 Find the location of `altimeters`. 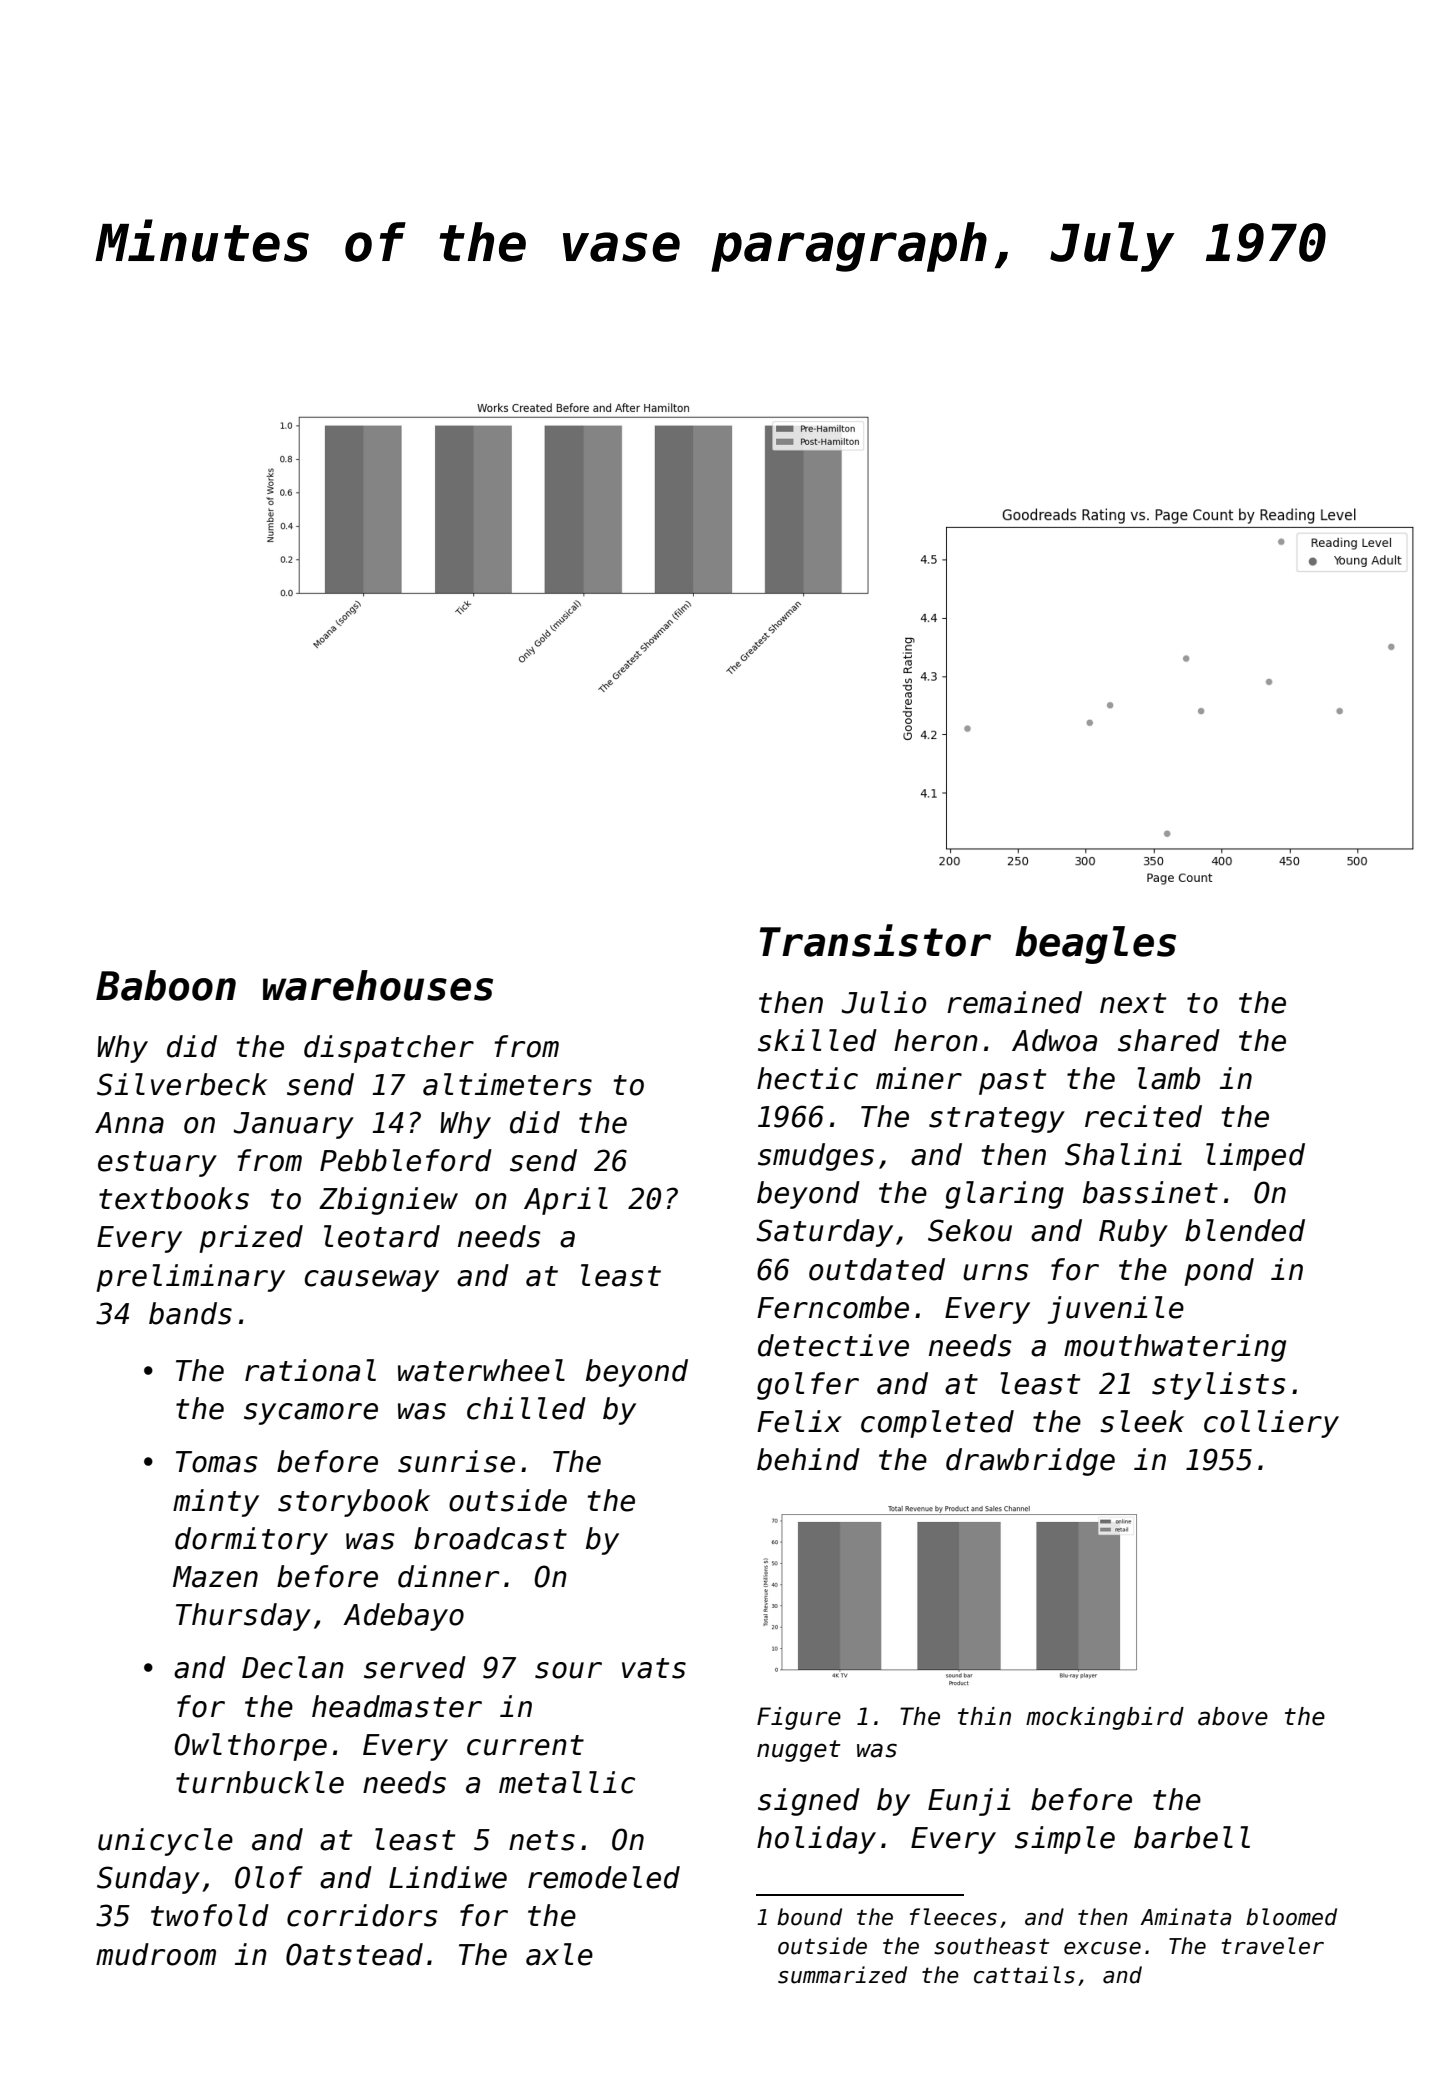

altimeters is located at coordinates (507, 1084).
